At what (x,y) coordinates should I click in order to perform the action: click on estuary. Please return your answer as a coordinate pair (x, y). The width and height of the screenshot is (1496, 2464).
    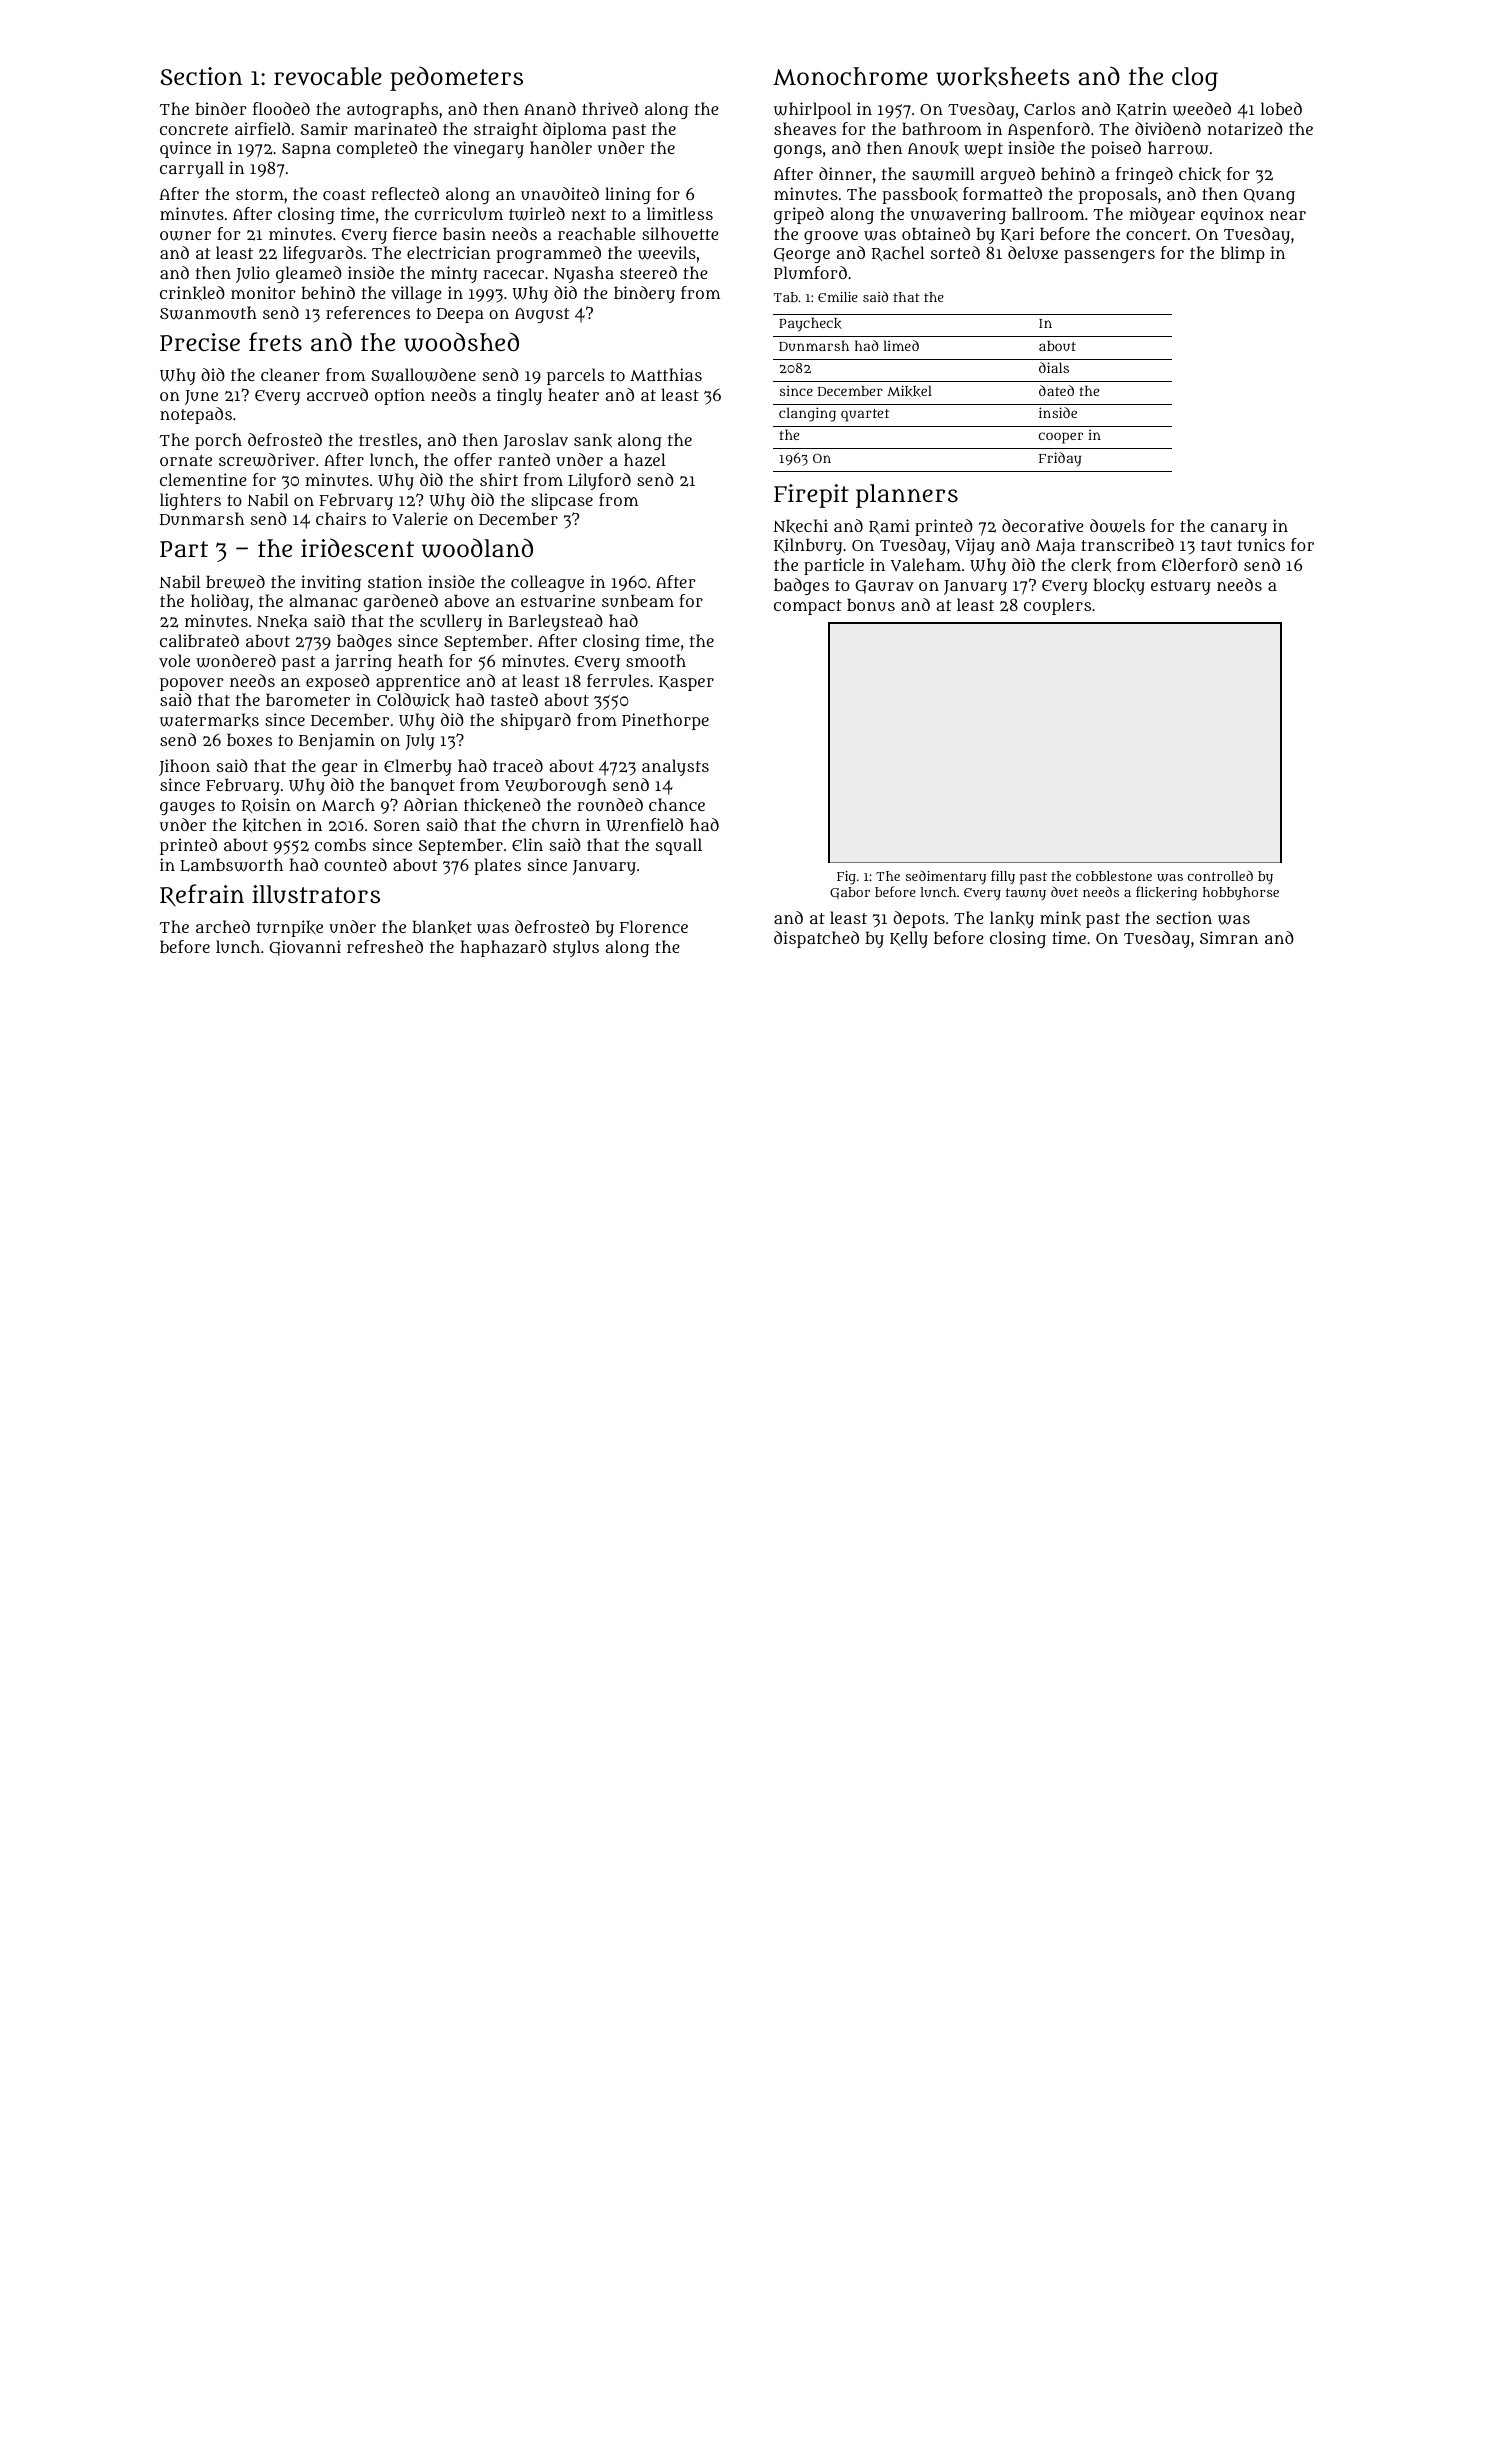
    Looking at the image, I should click on (1181, 587).
